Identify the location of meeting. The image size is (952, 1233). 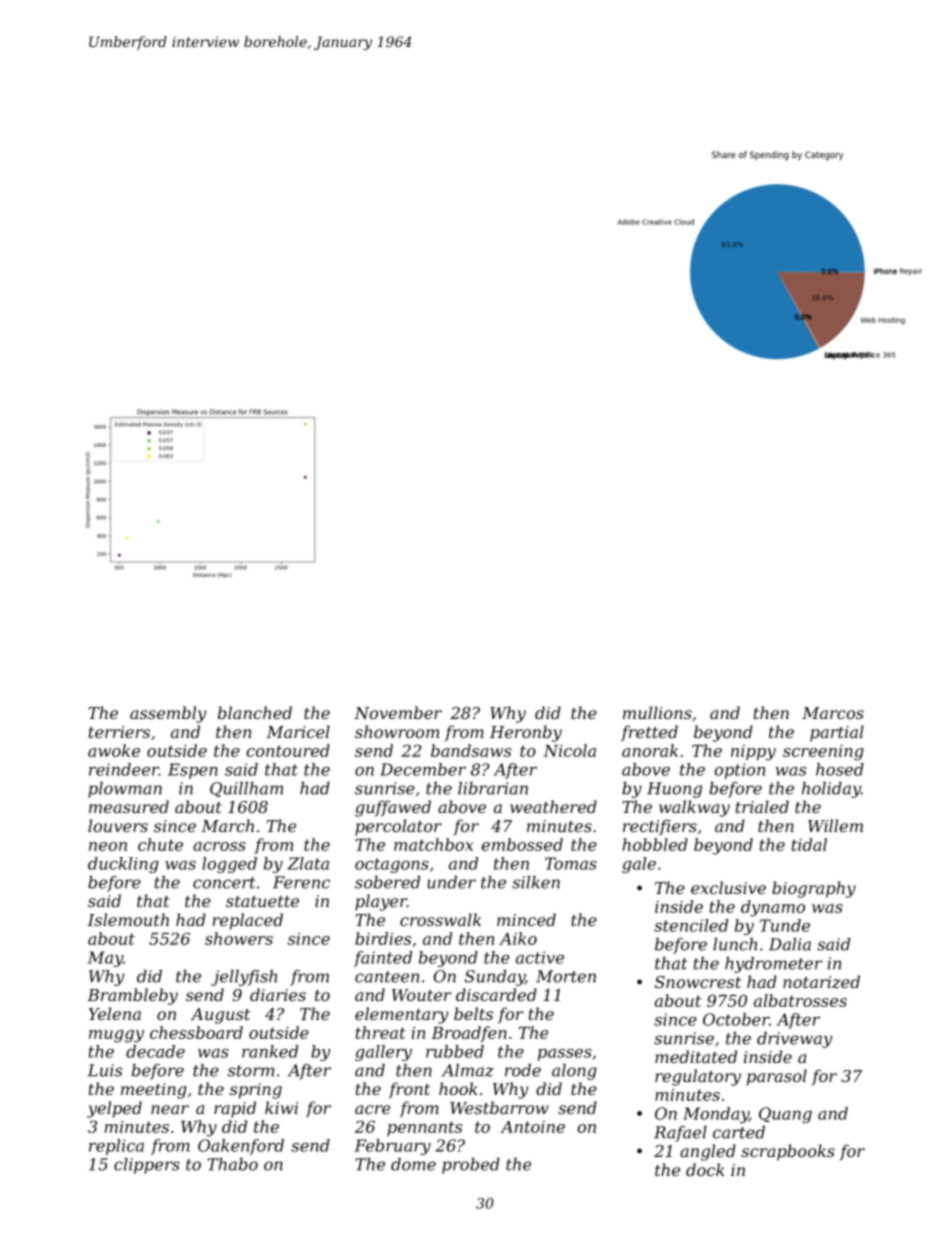
(154, 1091).
